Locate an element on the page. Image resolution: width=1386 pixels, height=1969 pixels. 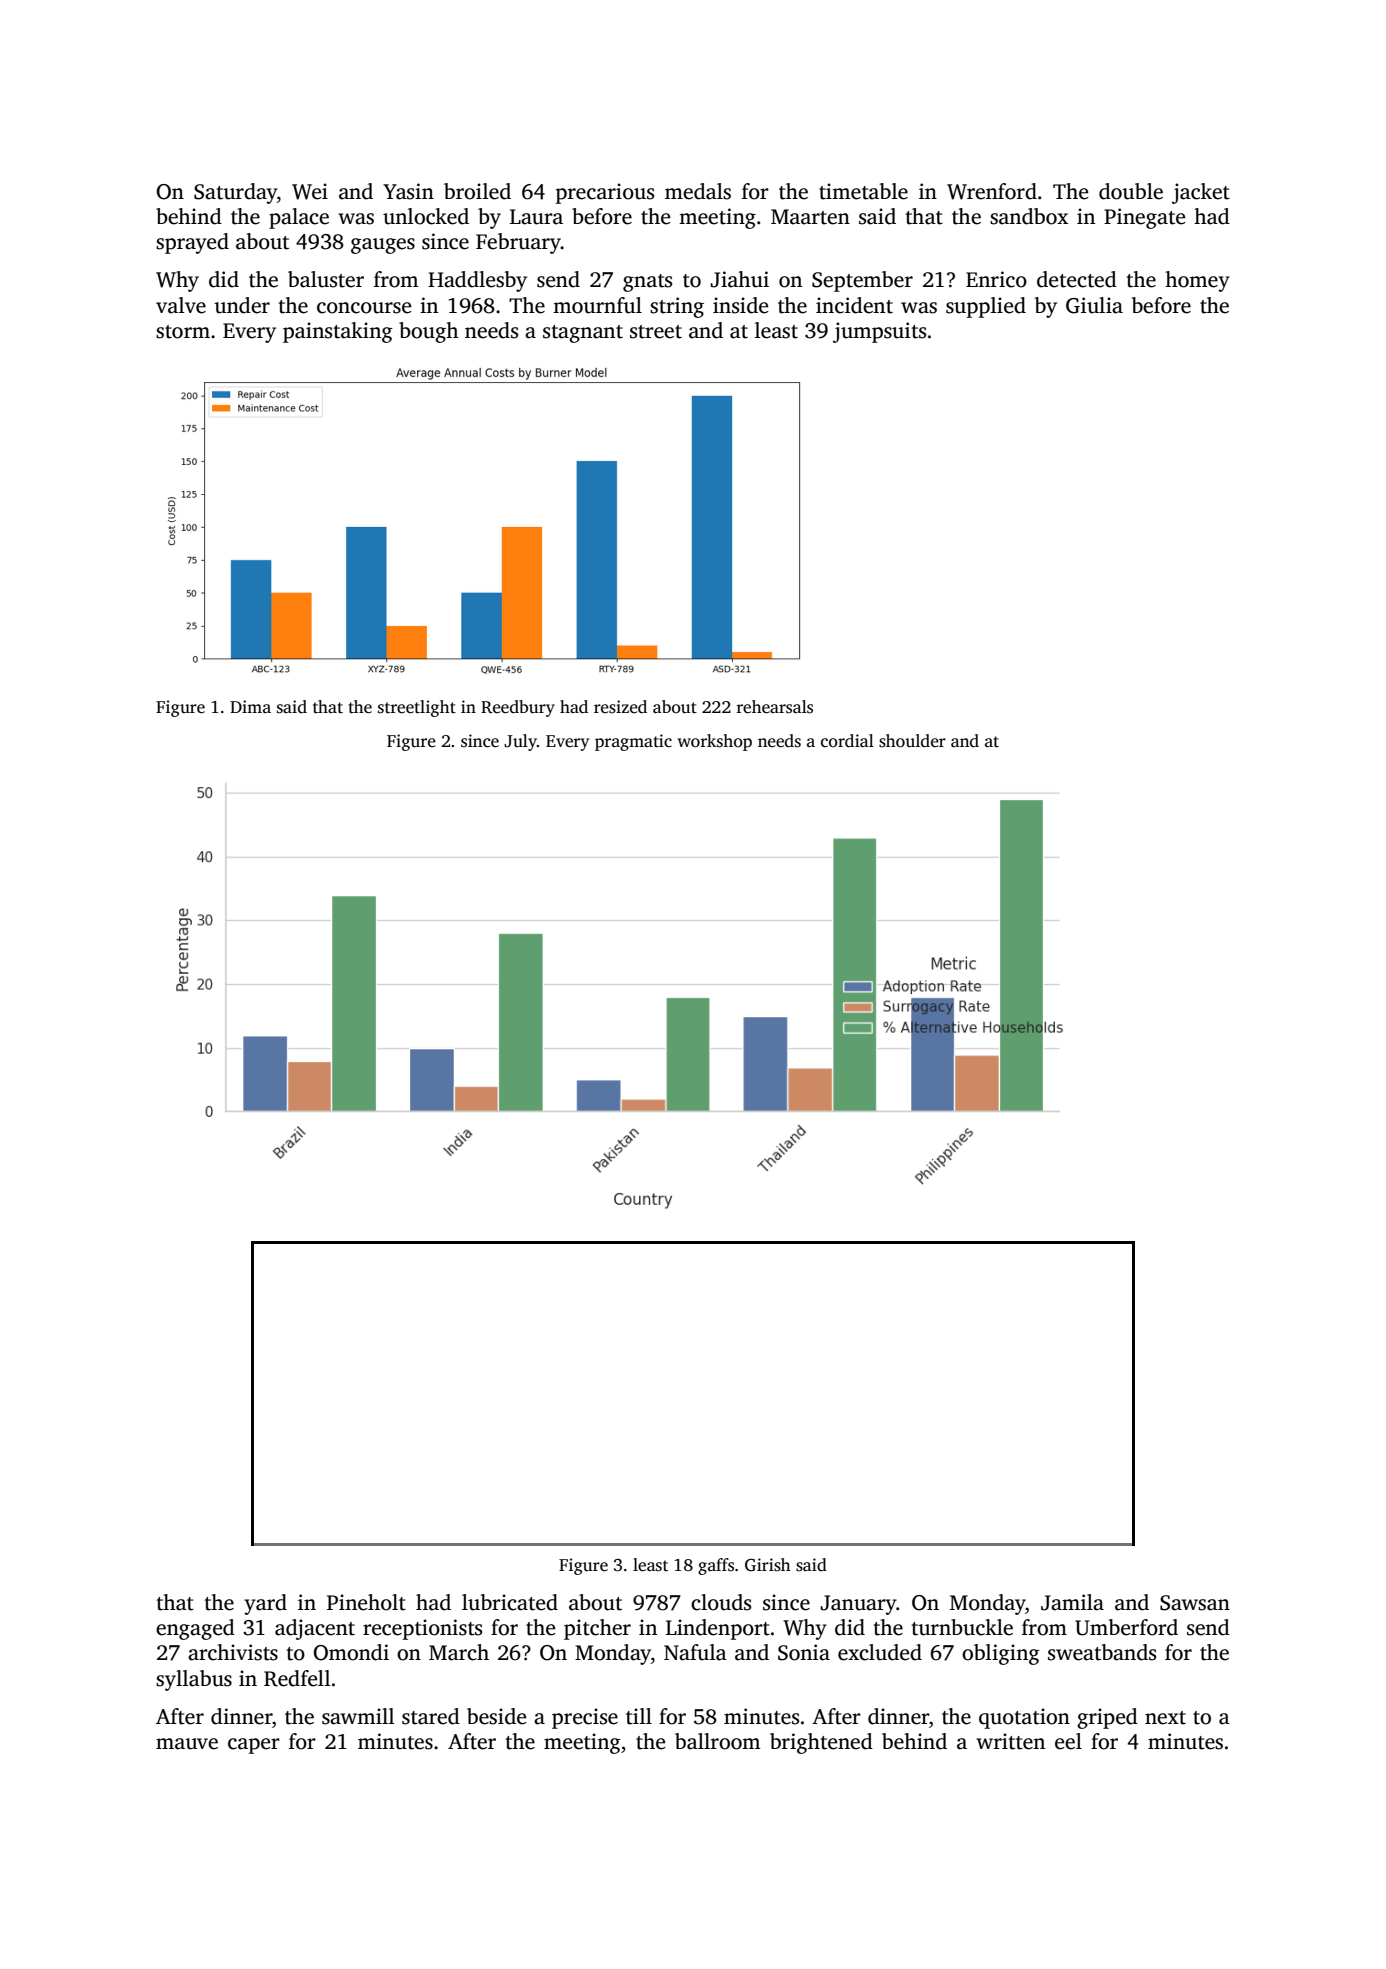
Dima is located at coordinates (250, 706).
